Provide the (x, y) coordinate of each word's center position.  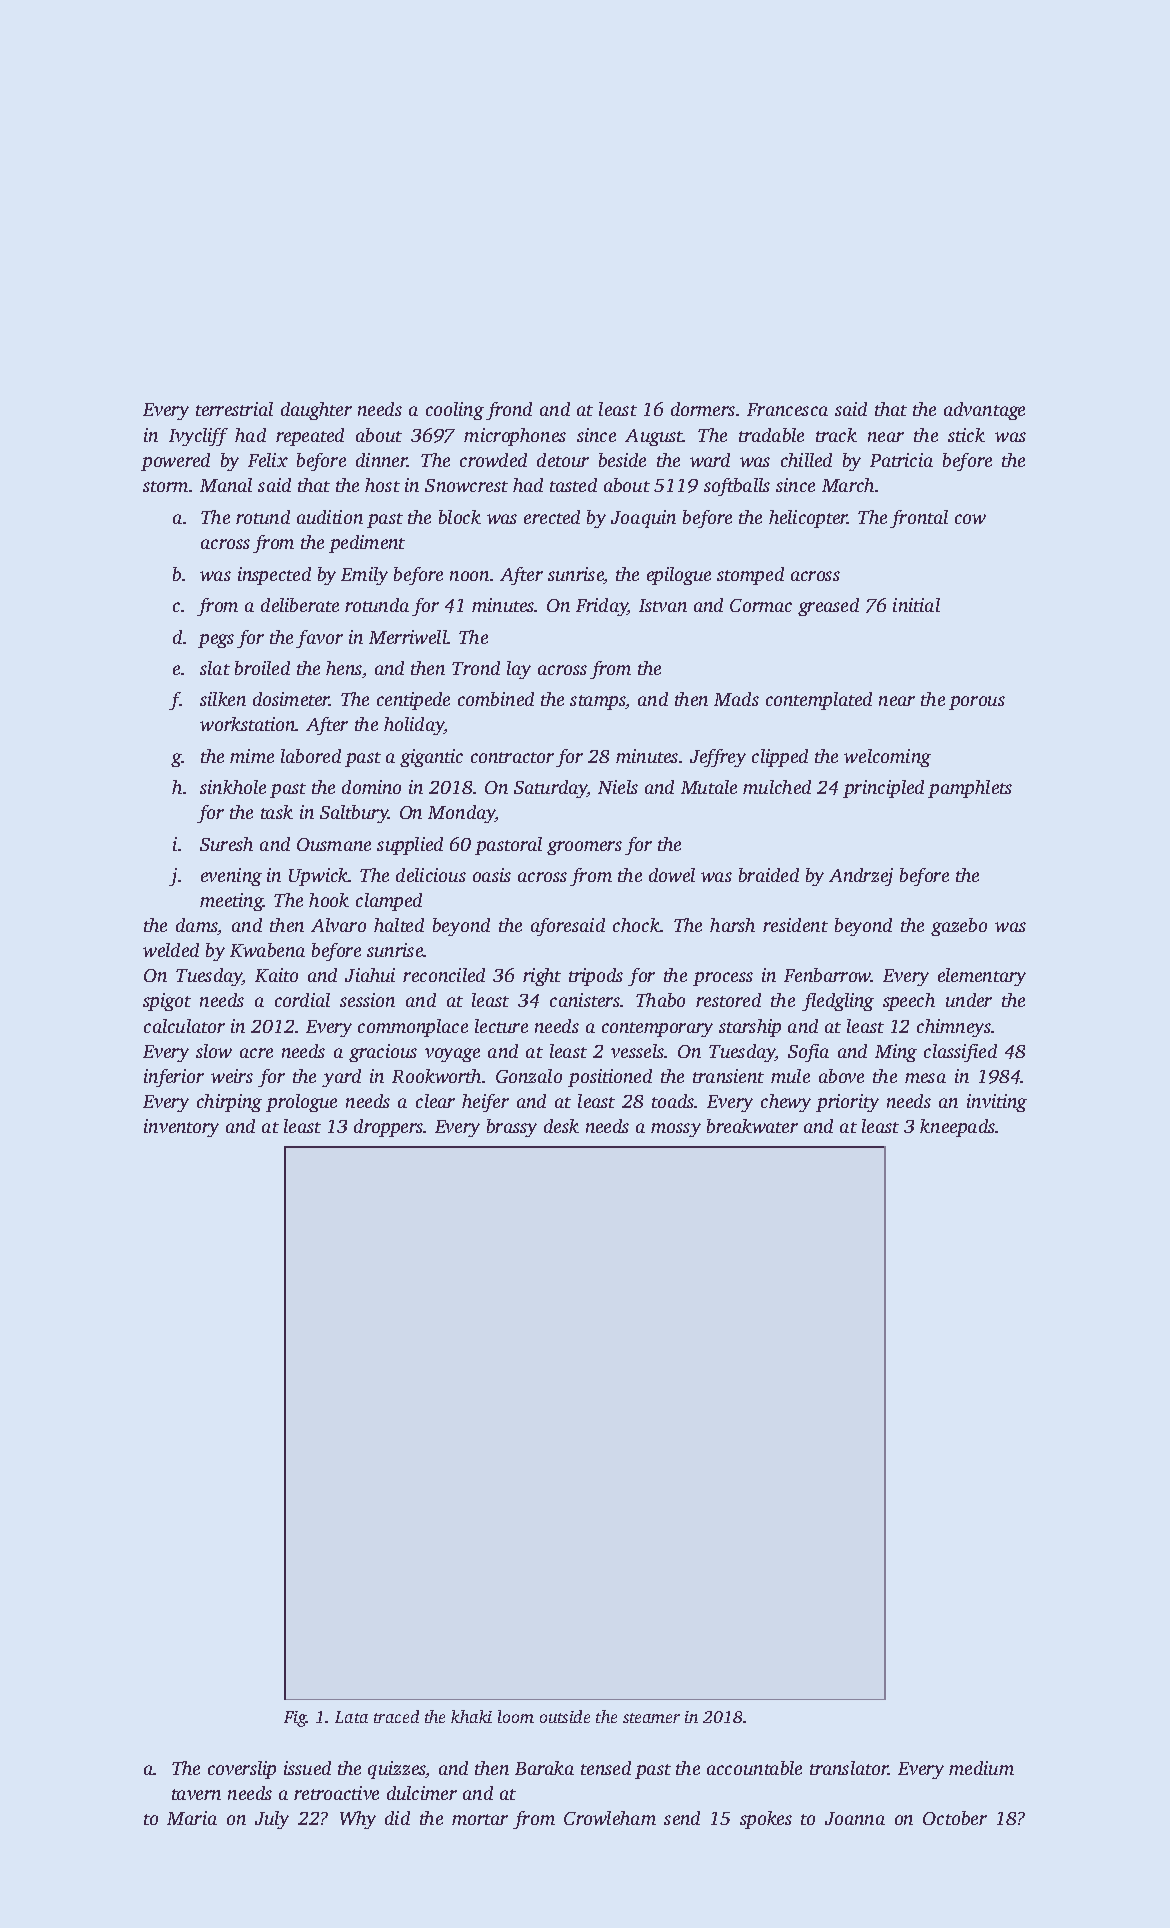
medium (981, 1768)
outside (565, 1716)
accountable (754, 1768)
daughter (316, 411)
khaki (471, 1716)
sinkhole (233, 787)
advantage (984, 411)
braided (769, 875)
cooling (455, 411)
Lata (351, 1717)
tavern (196, 1794)
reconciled (444, 975)
